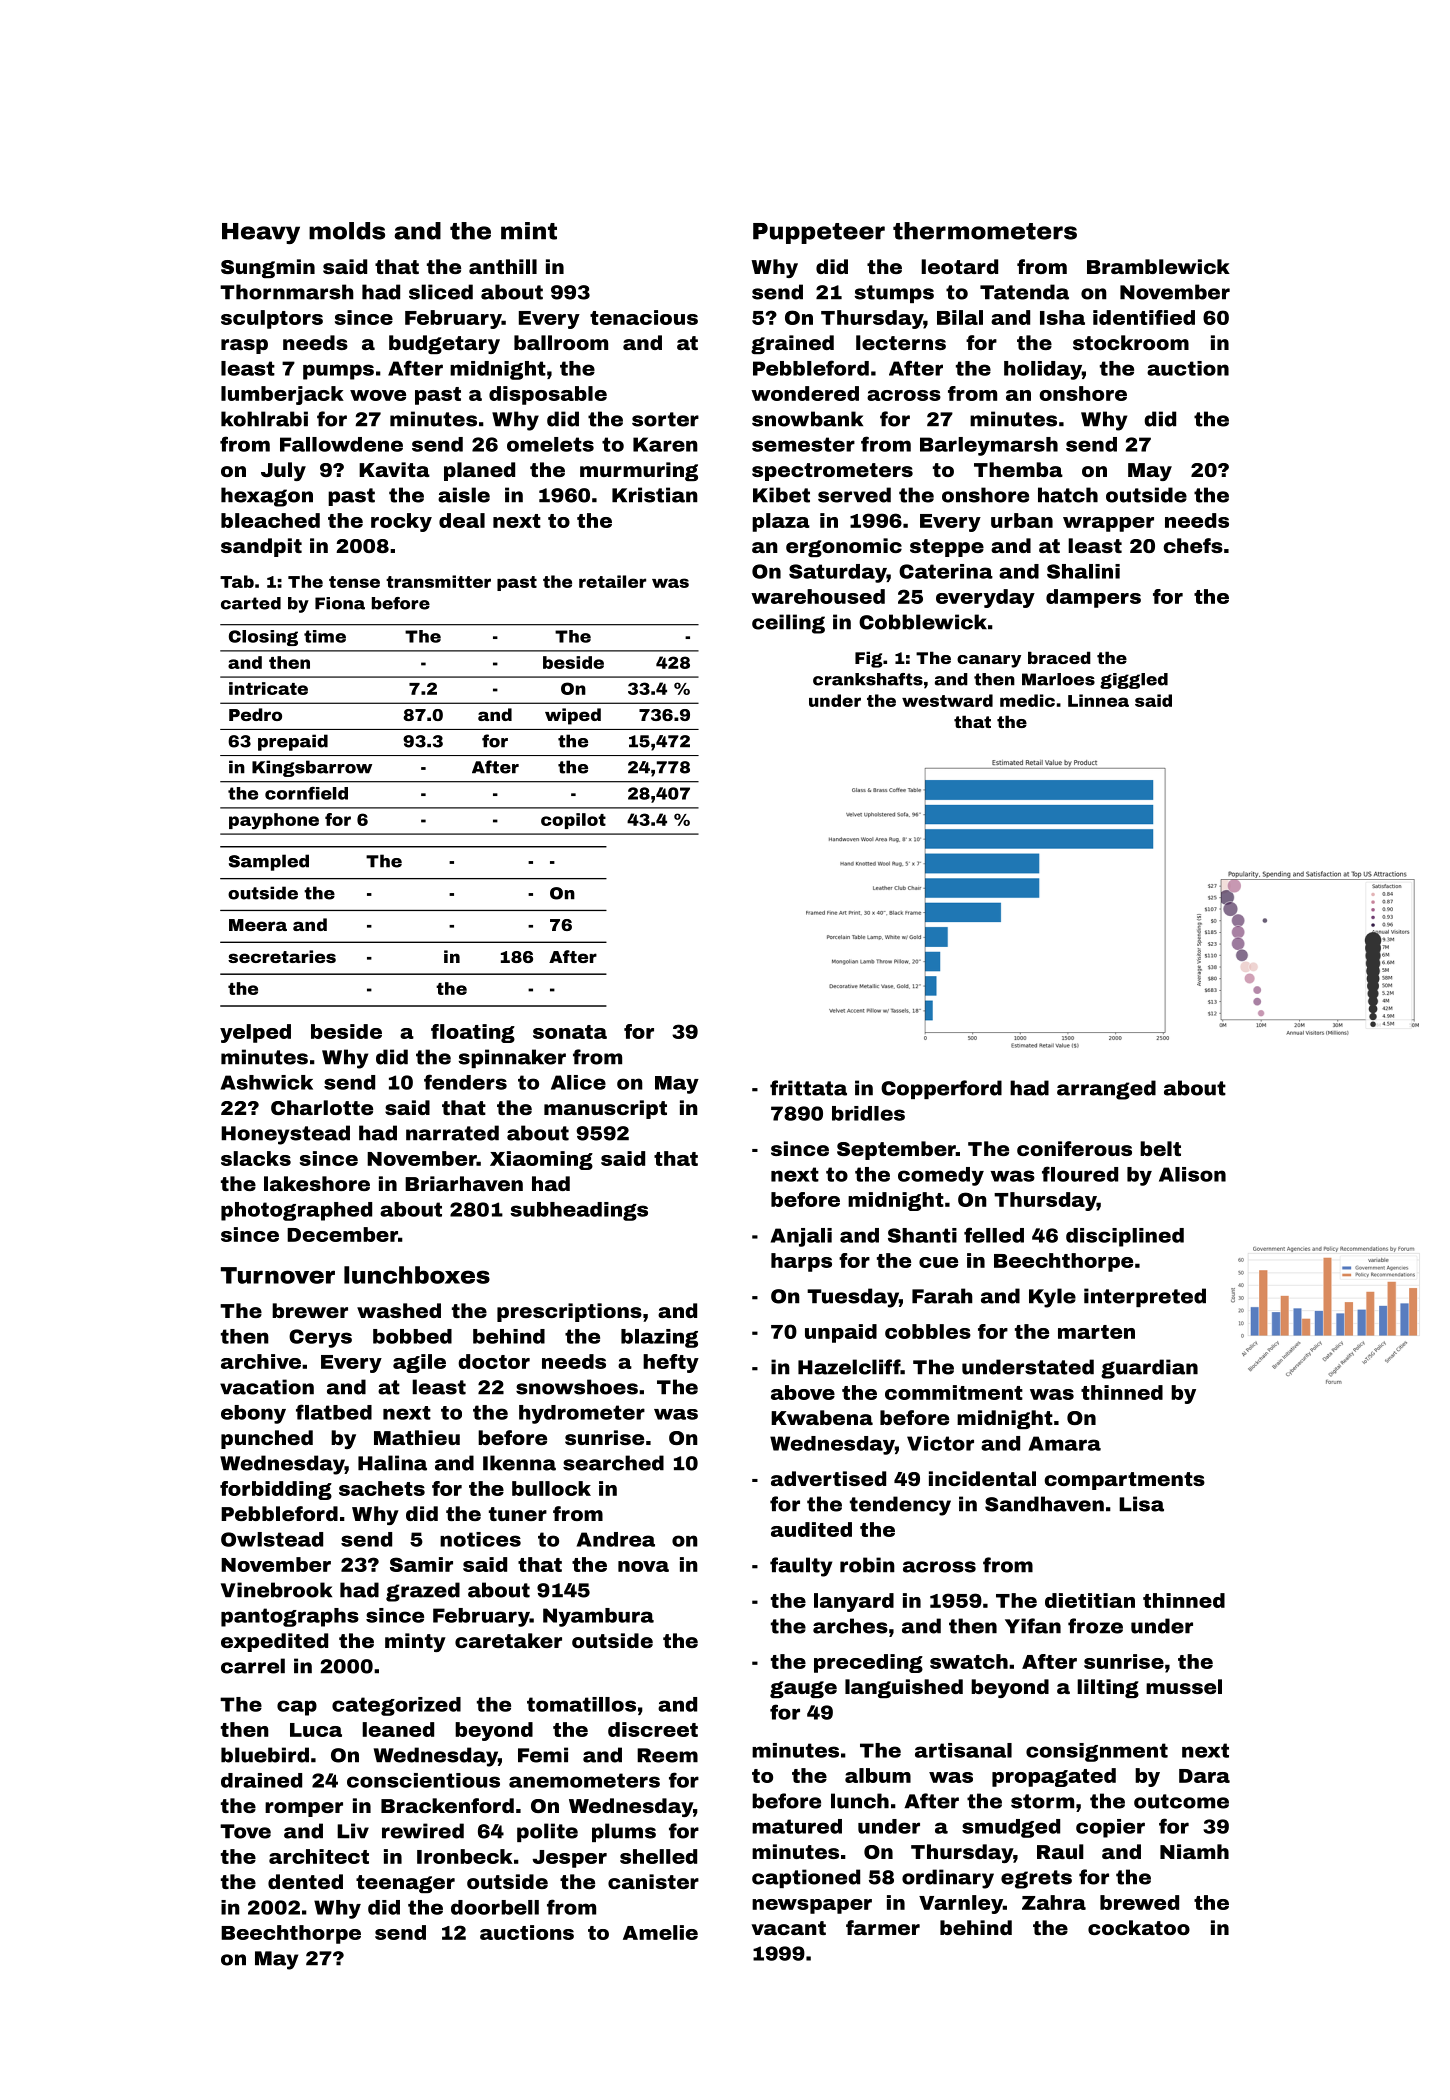 The height and width of the page is (2100, 1450). Describe the element at coordinates (503, 266) in the page. I see `anthill` at that location.
